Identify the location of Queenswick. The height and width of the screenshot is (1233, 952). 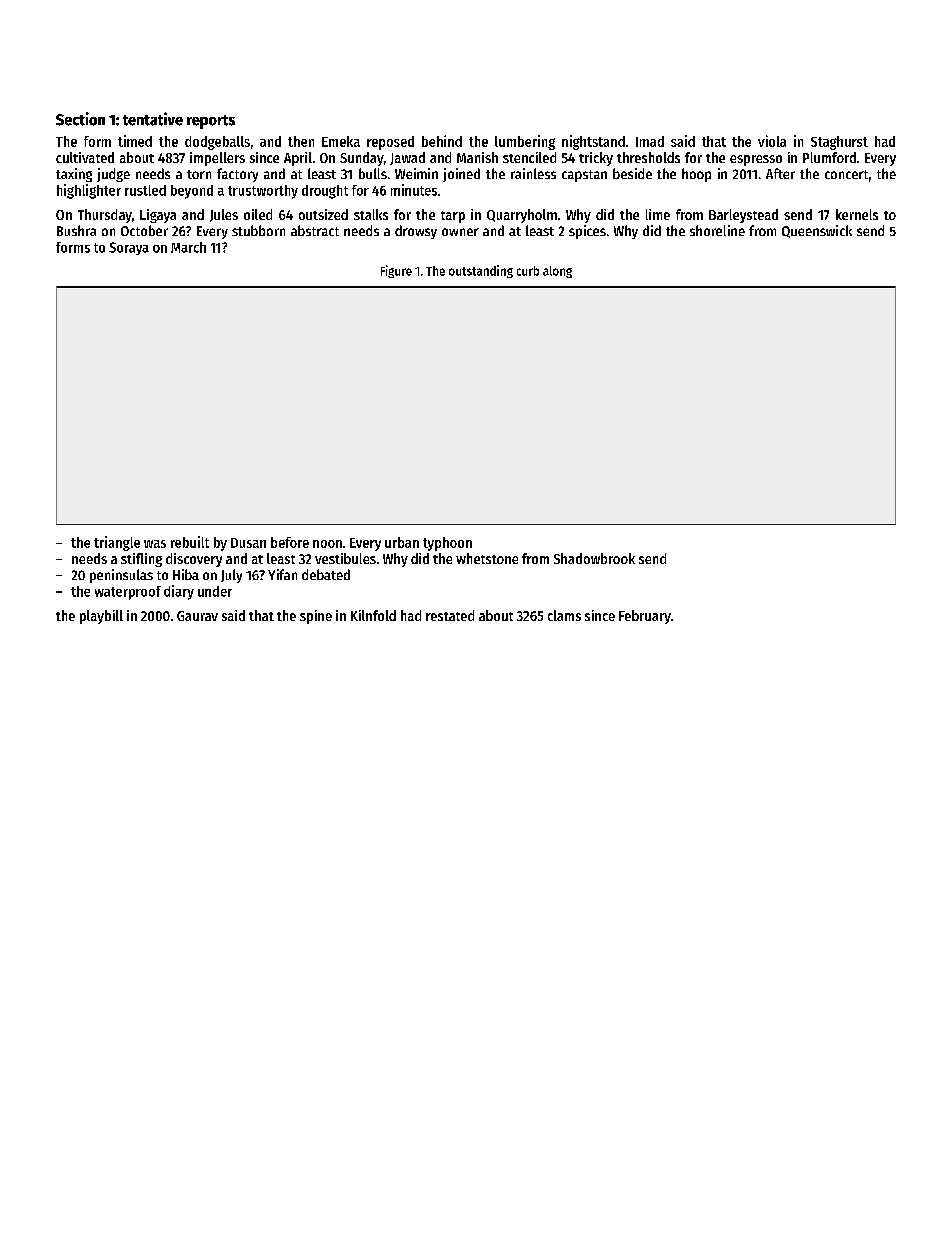
(817, 231).
